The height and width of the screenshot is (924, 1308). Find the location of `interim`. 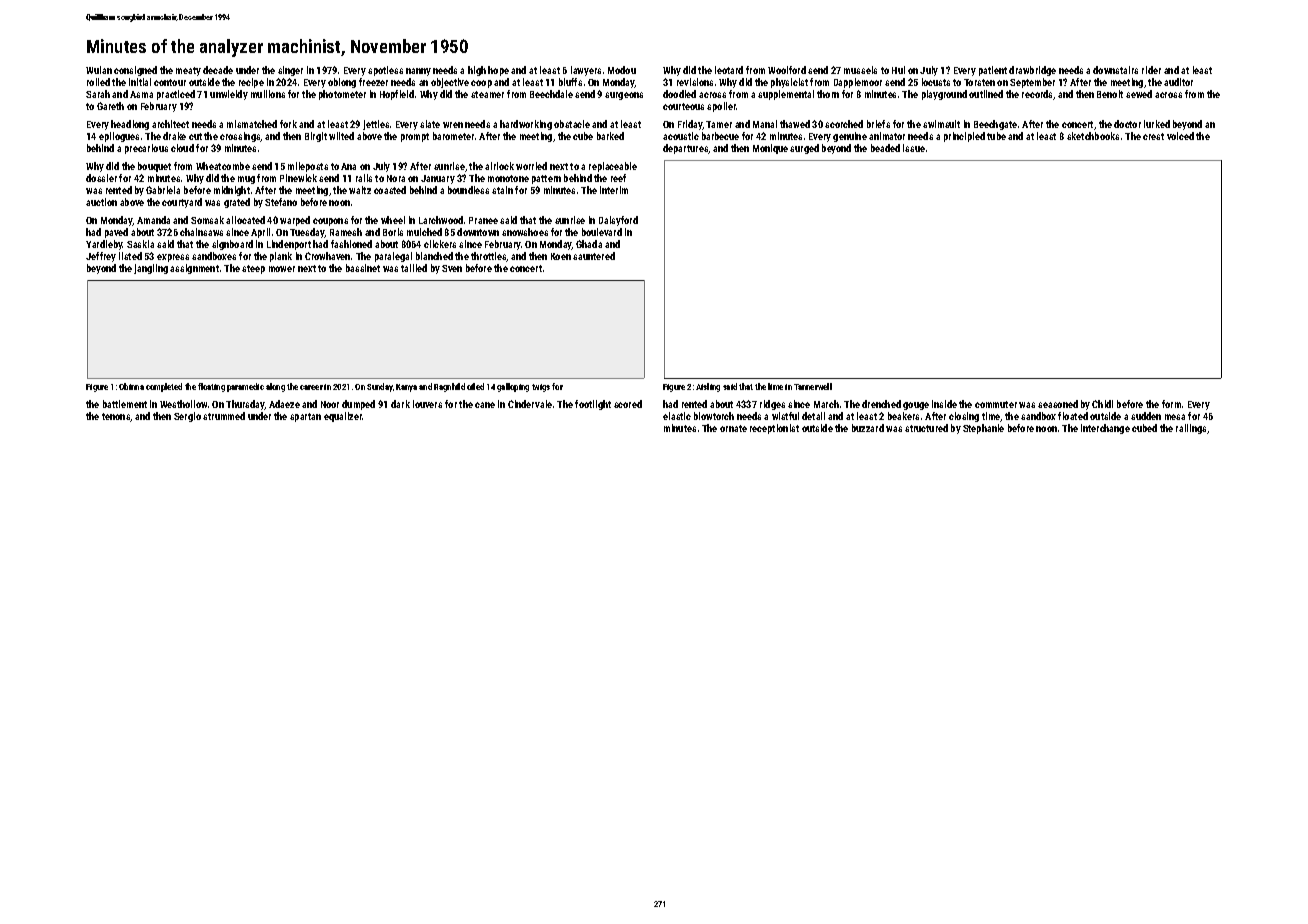

interim is located at coordinates (614, 190).
